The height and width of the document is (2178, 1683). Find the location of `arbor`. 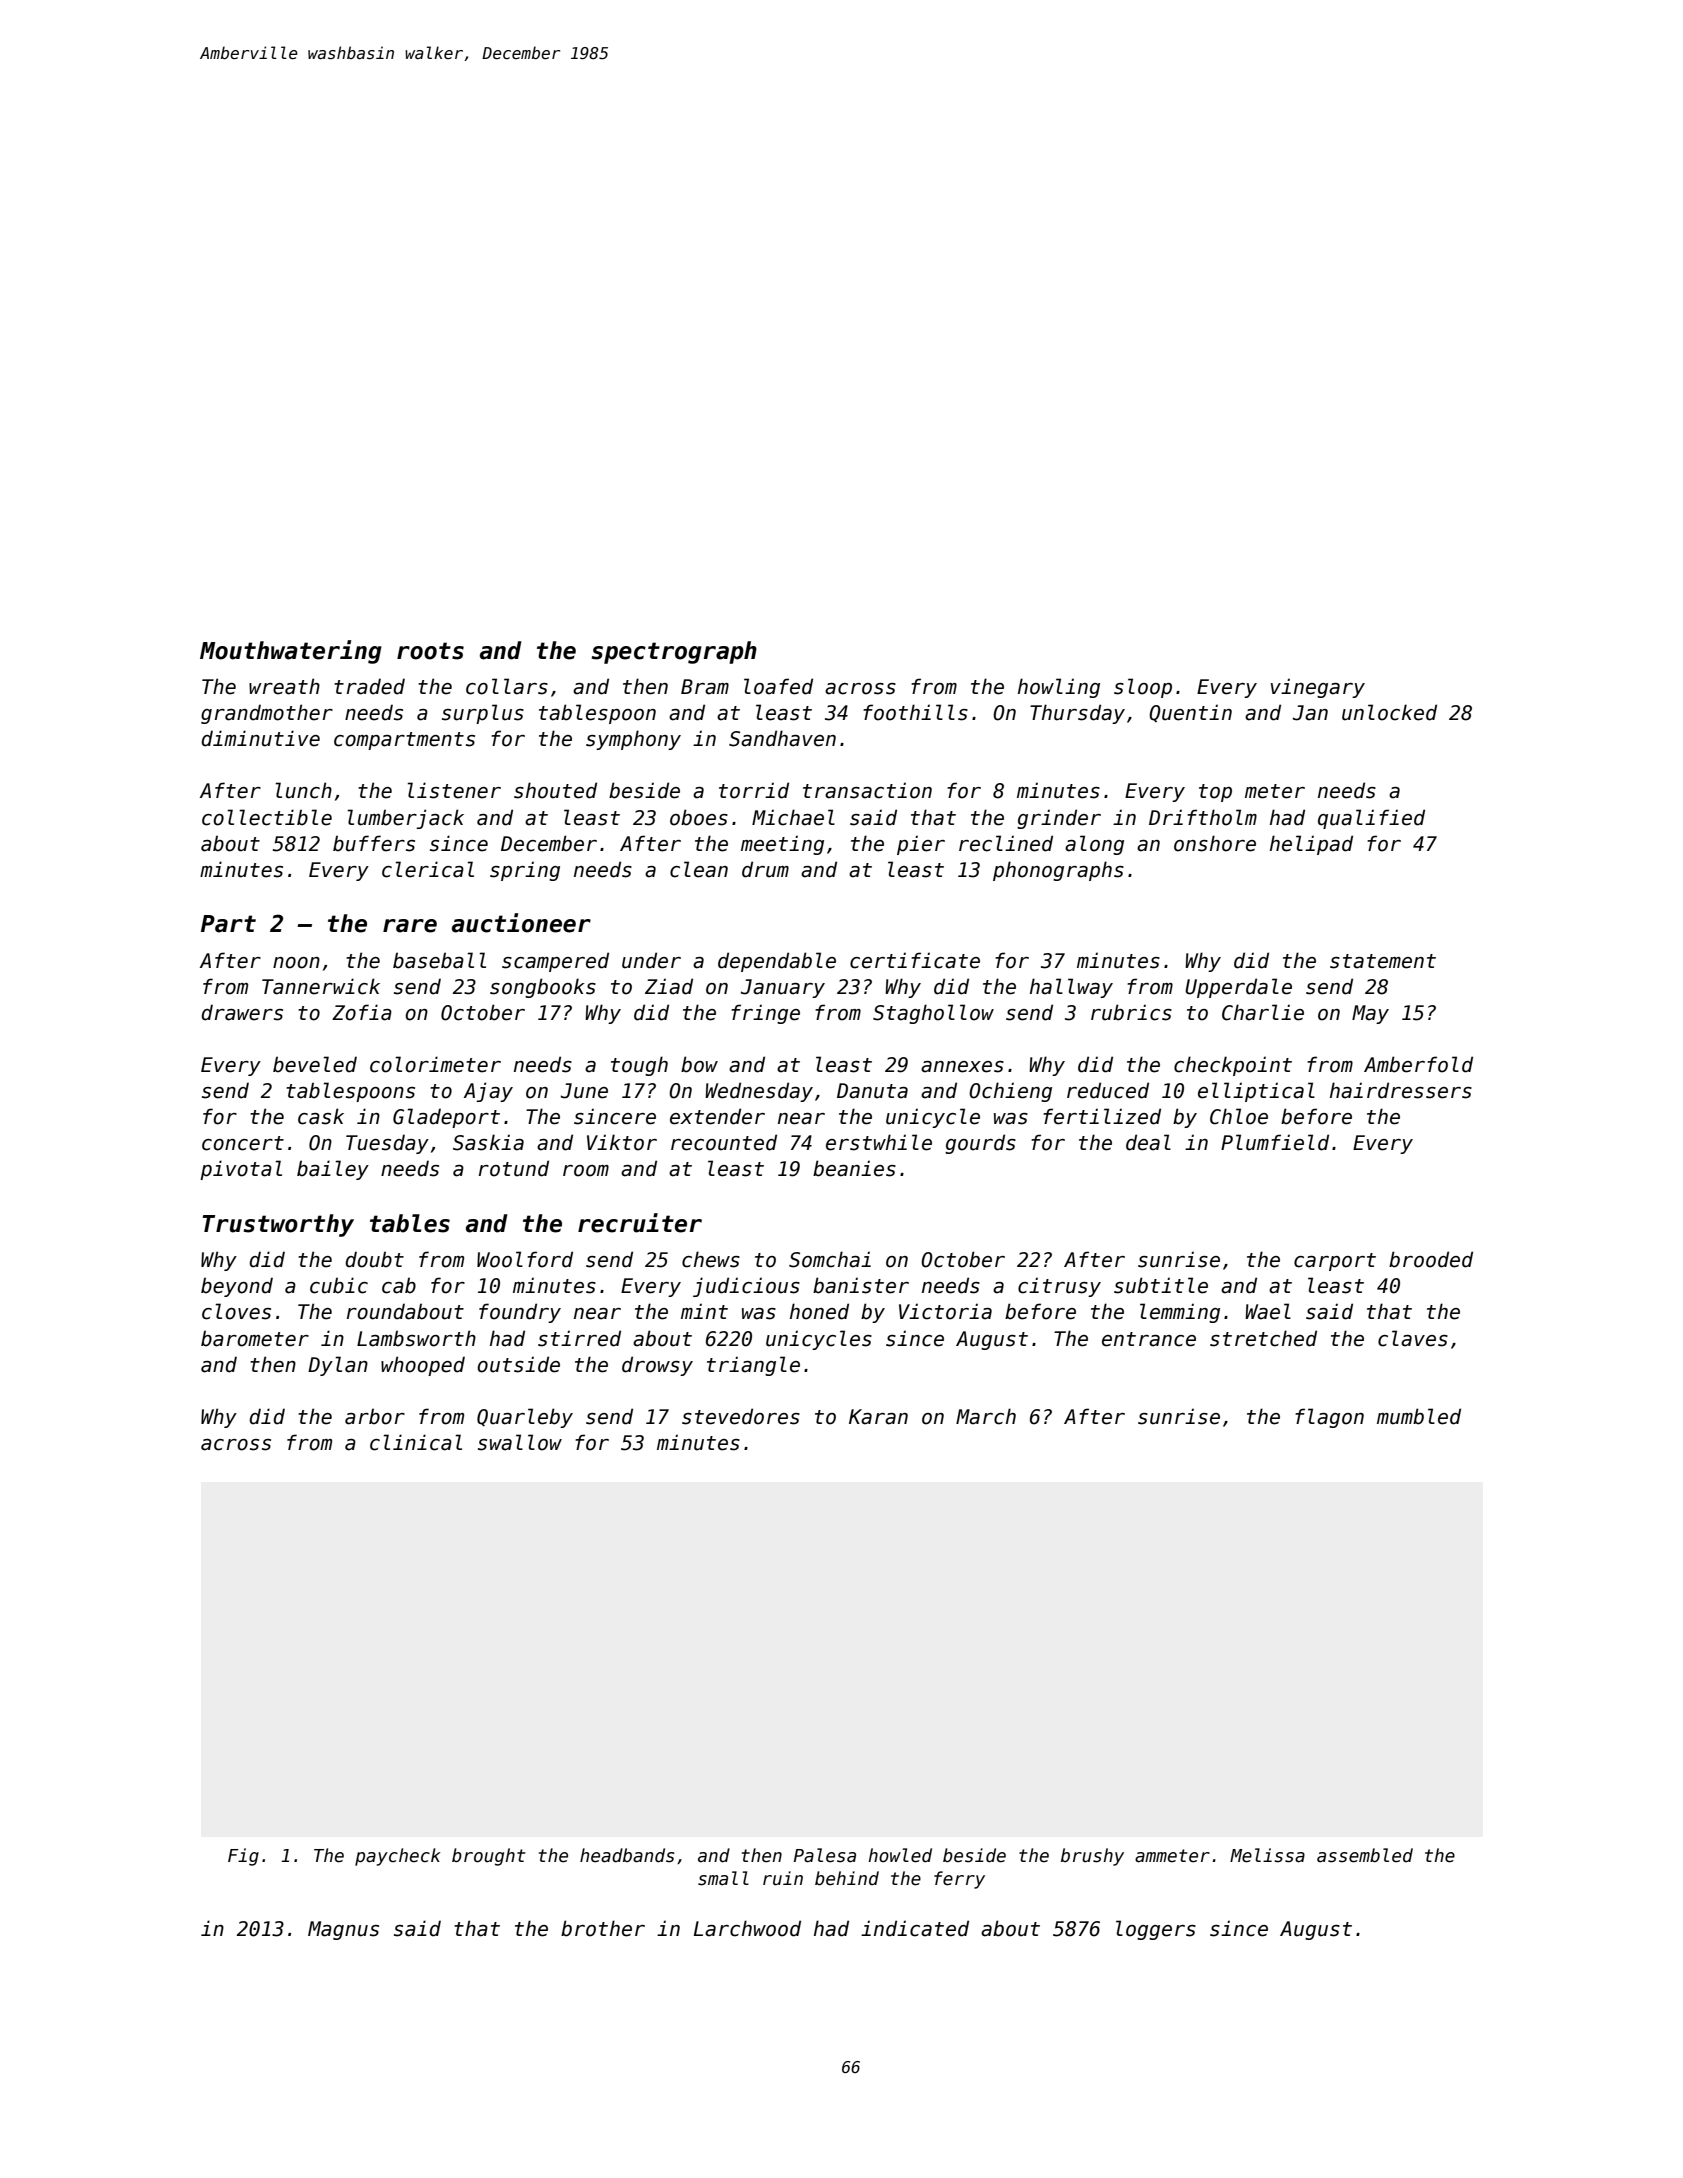

arbor is located at coordinates (375, 1416).
